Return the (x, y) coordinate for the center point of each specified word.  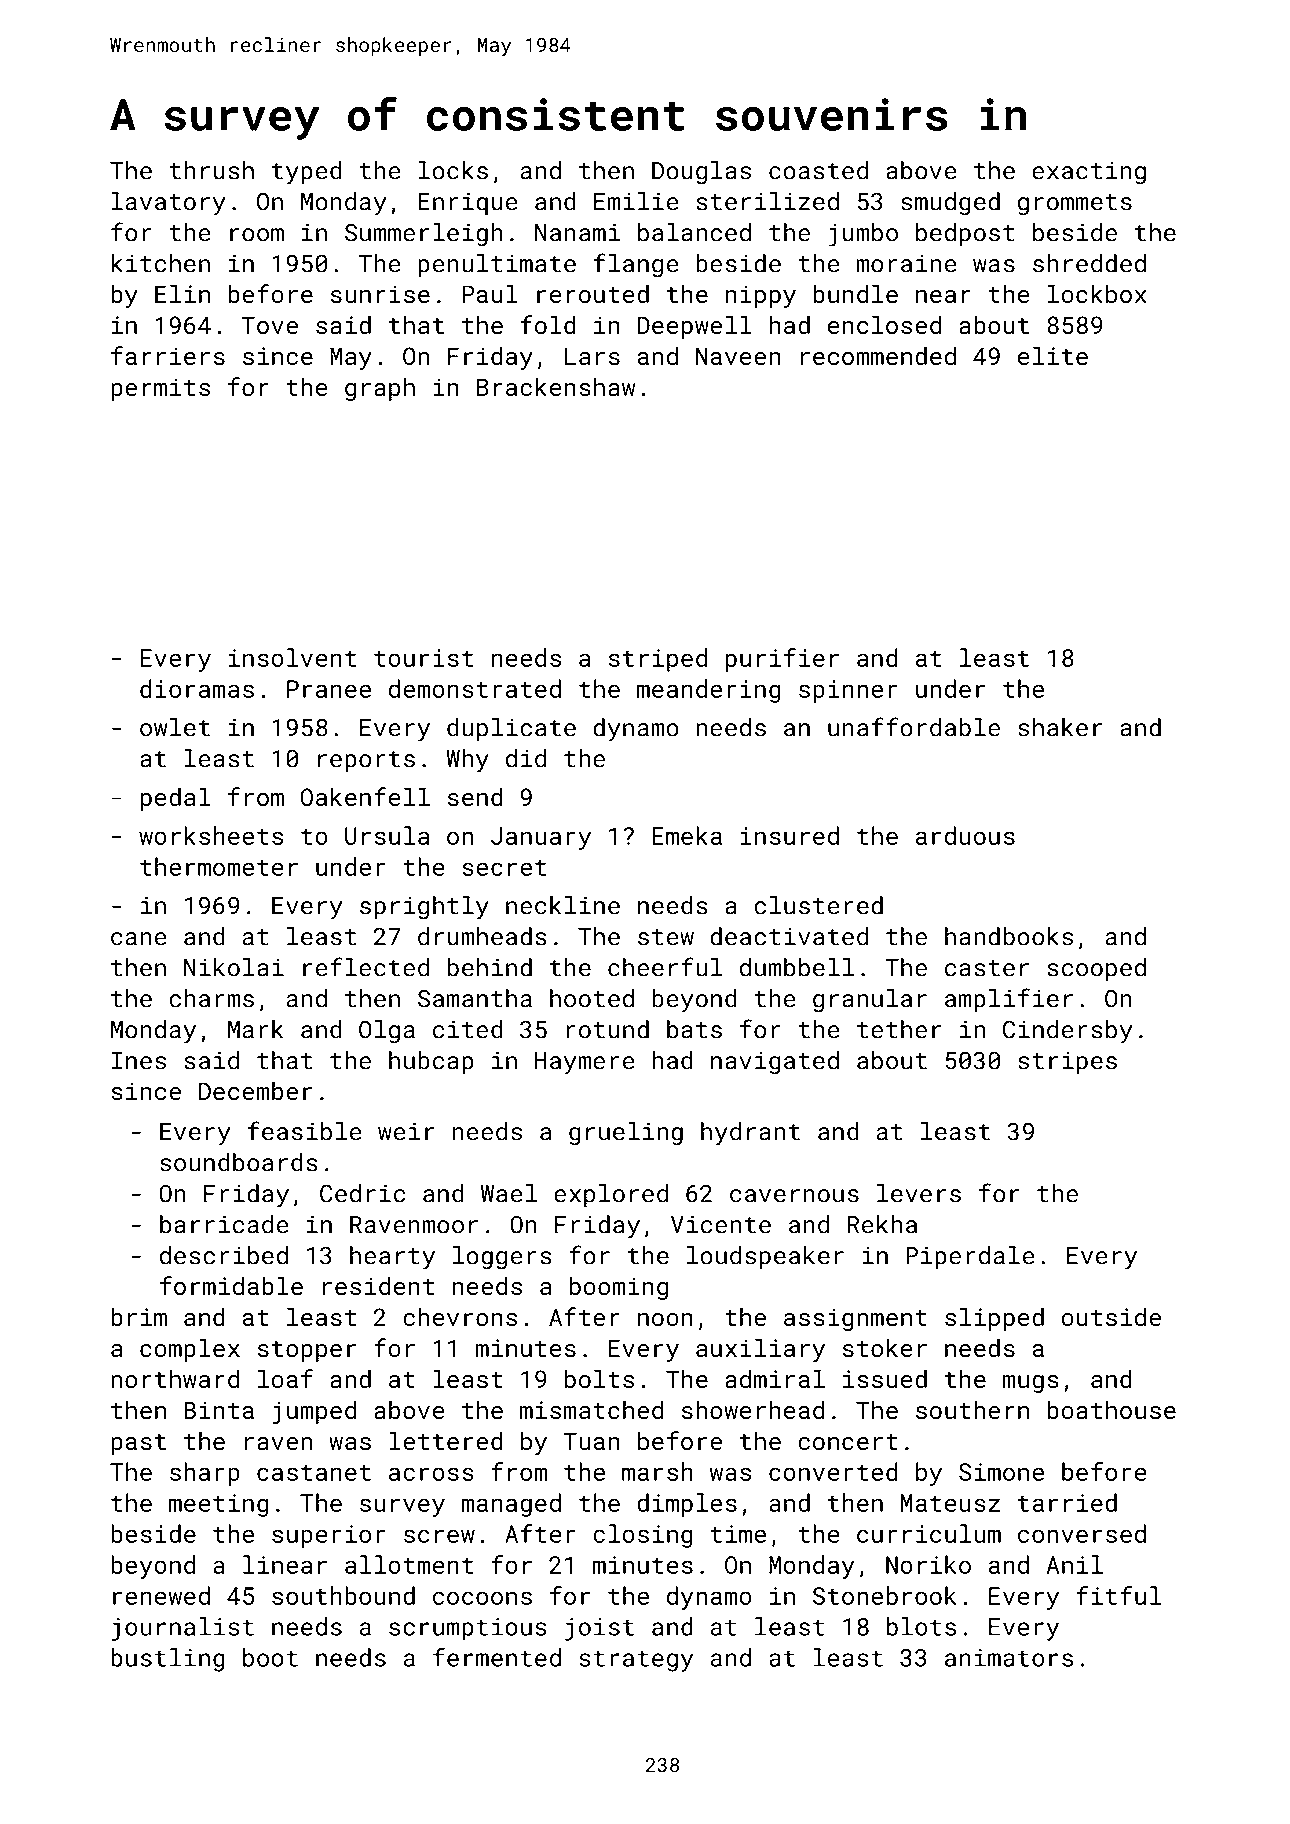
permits (160, 389)
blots (921, 1626)
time (738, 1534)
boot (270, 1657)
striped (658, 660)
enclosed (884, 324)
